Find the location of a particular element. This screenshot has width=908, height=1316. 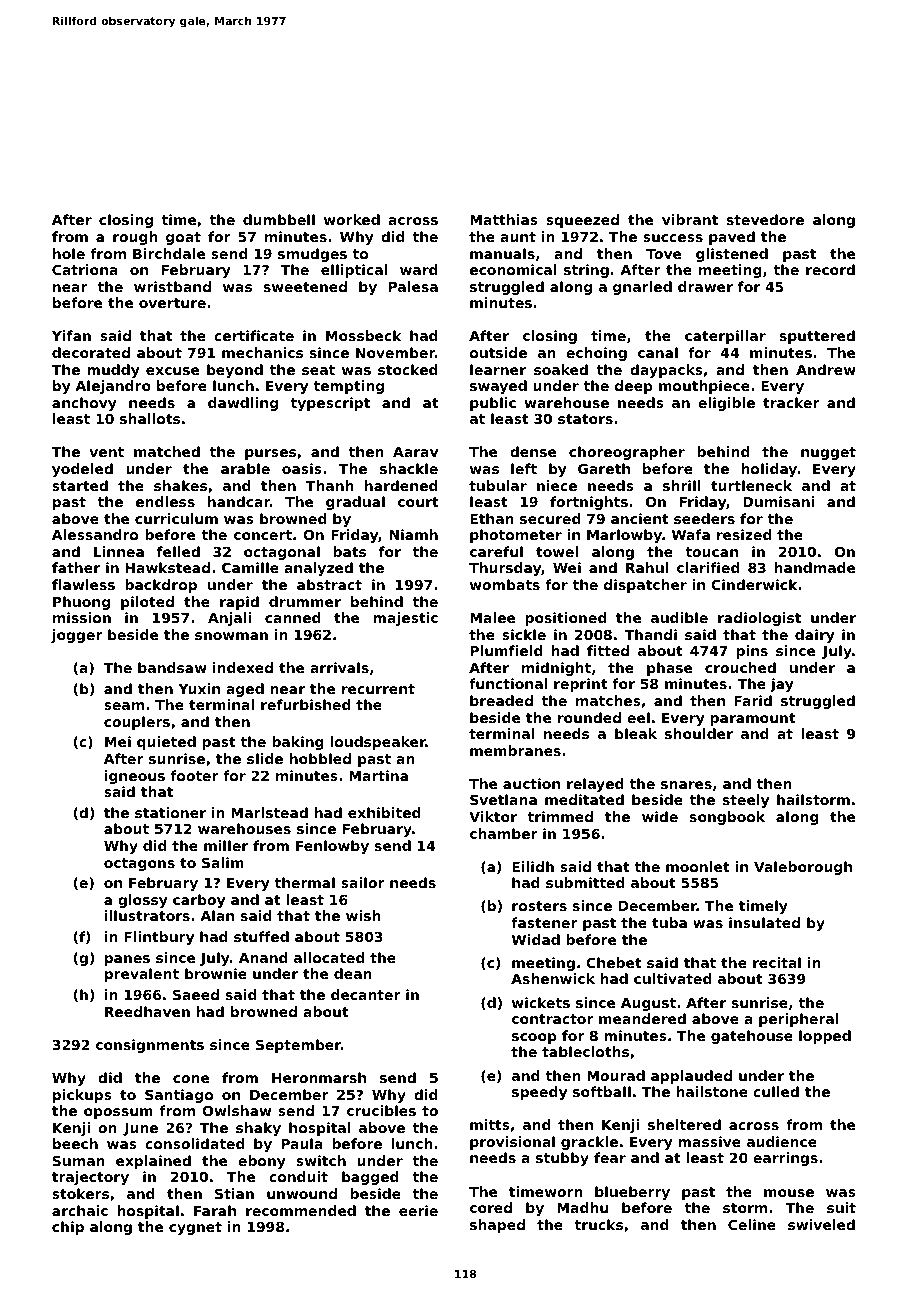

vibrant is located at coordinates (690, 219).
